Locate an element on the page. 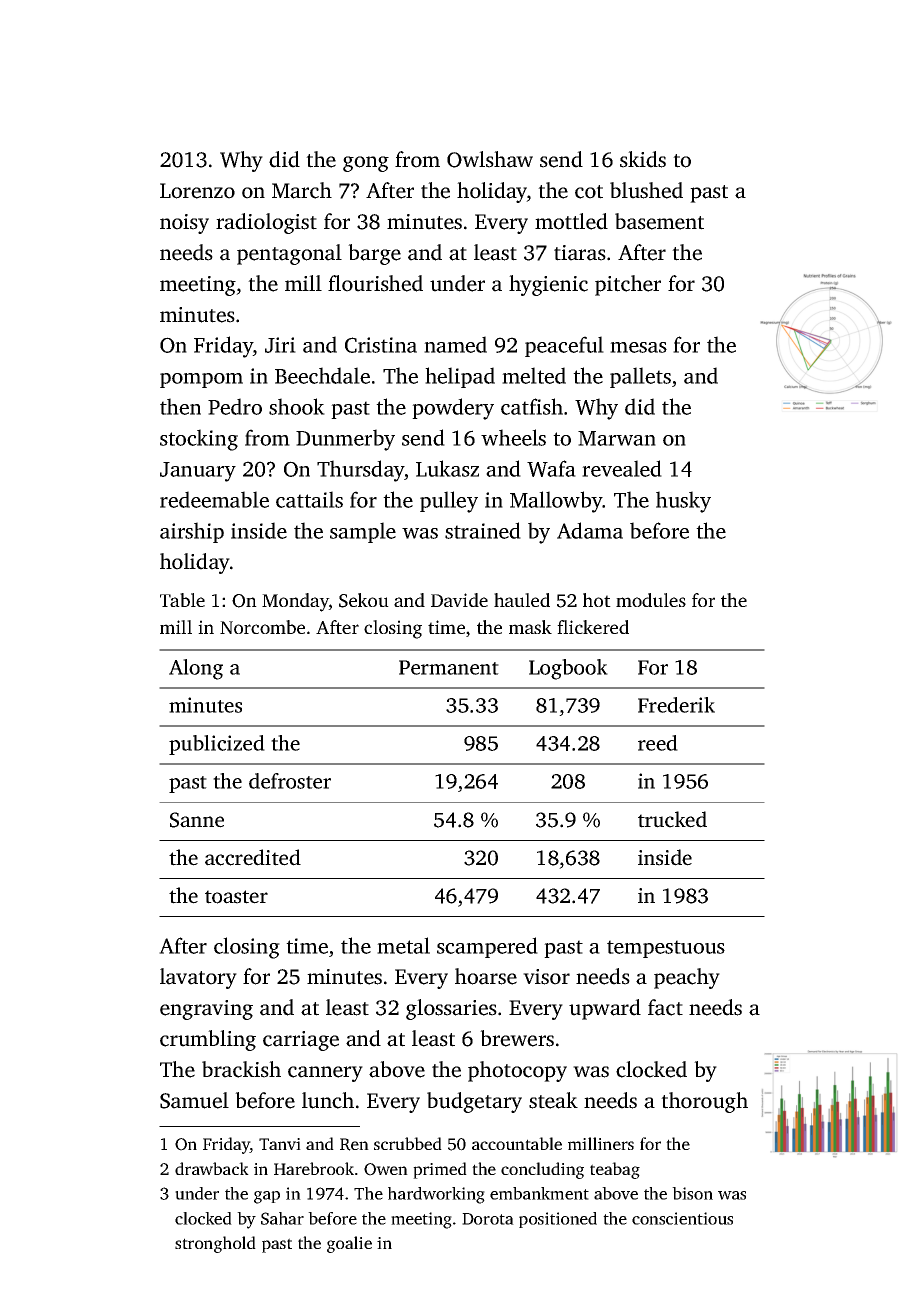 The width and height of the image is (924, 1311). stronghold is located at coordinates (215, 1244).
